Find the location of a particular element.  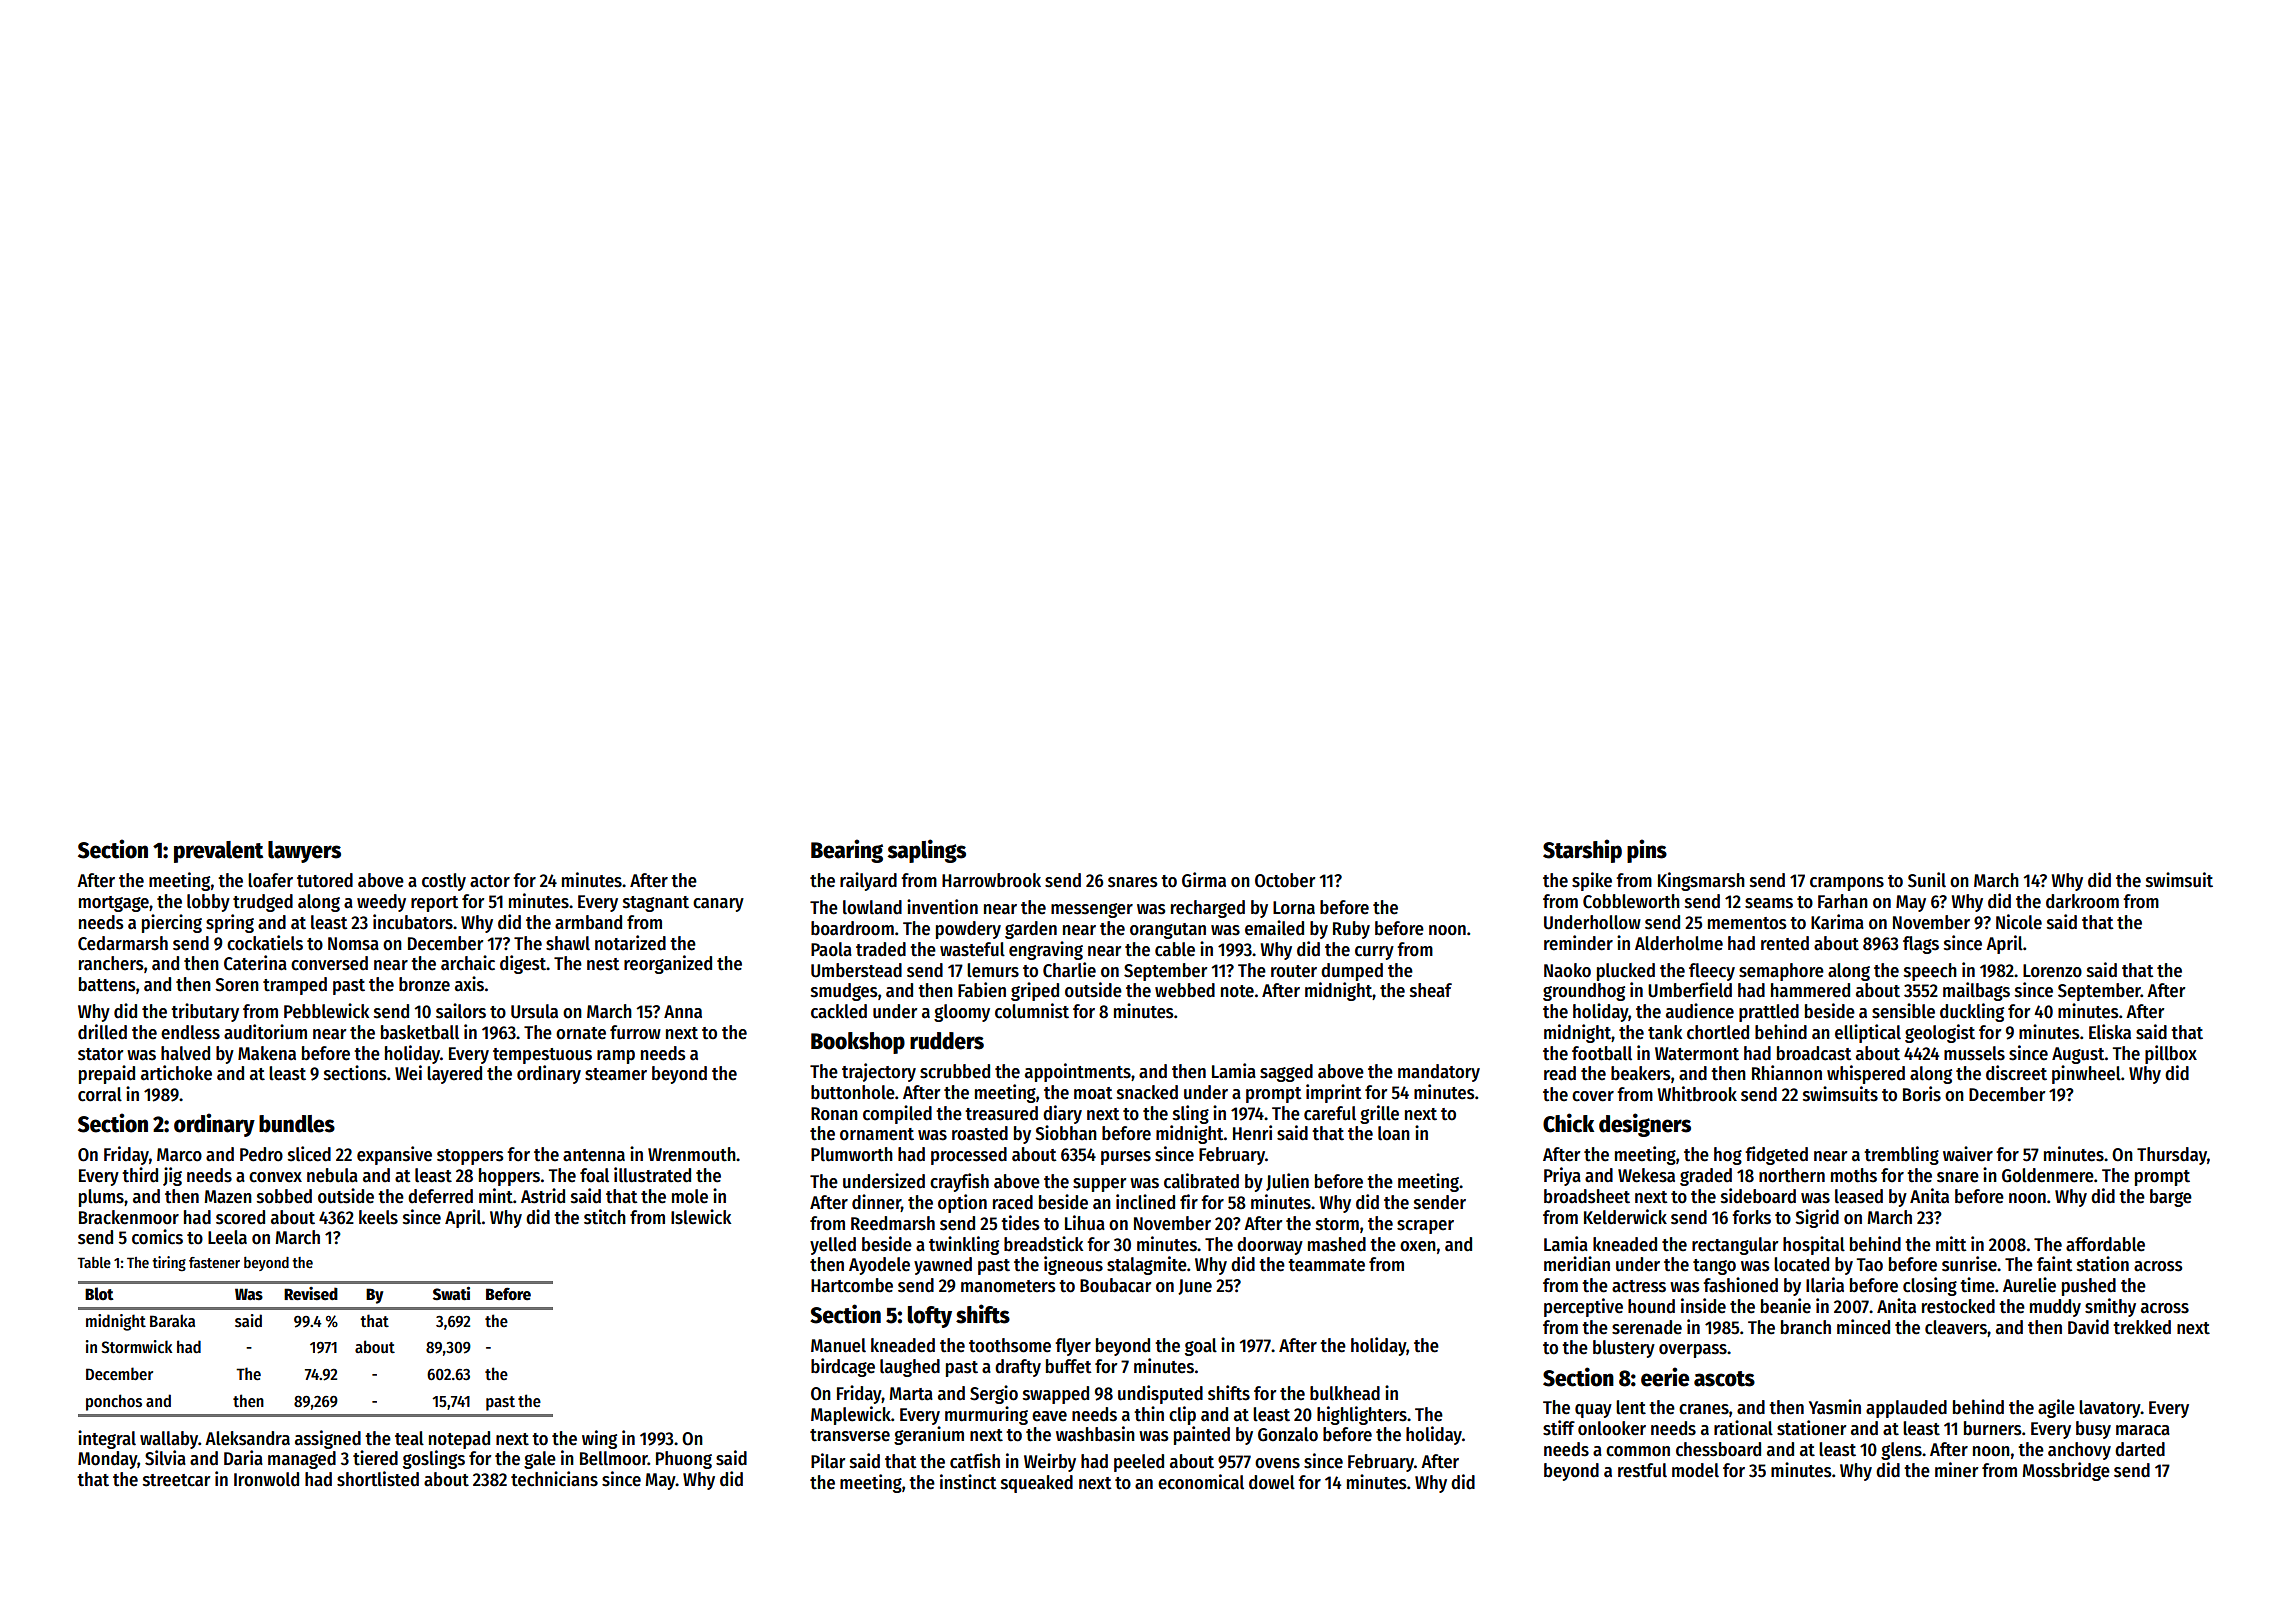

Reedmarsh is located at coordinates (893, 1223).
